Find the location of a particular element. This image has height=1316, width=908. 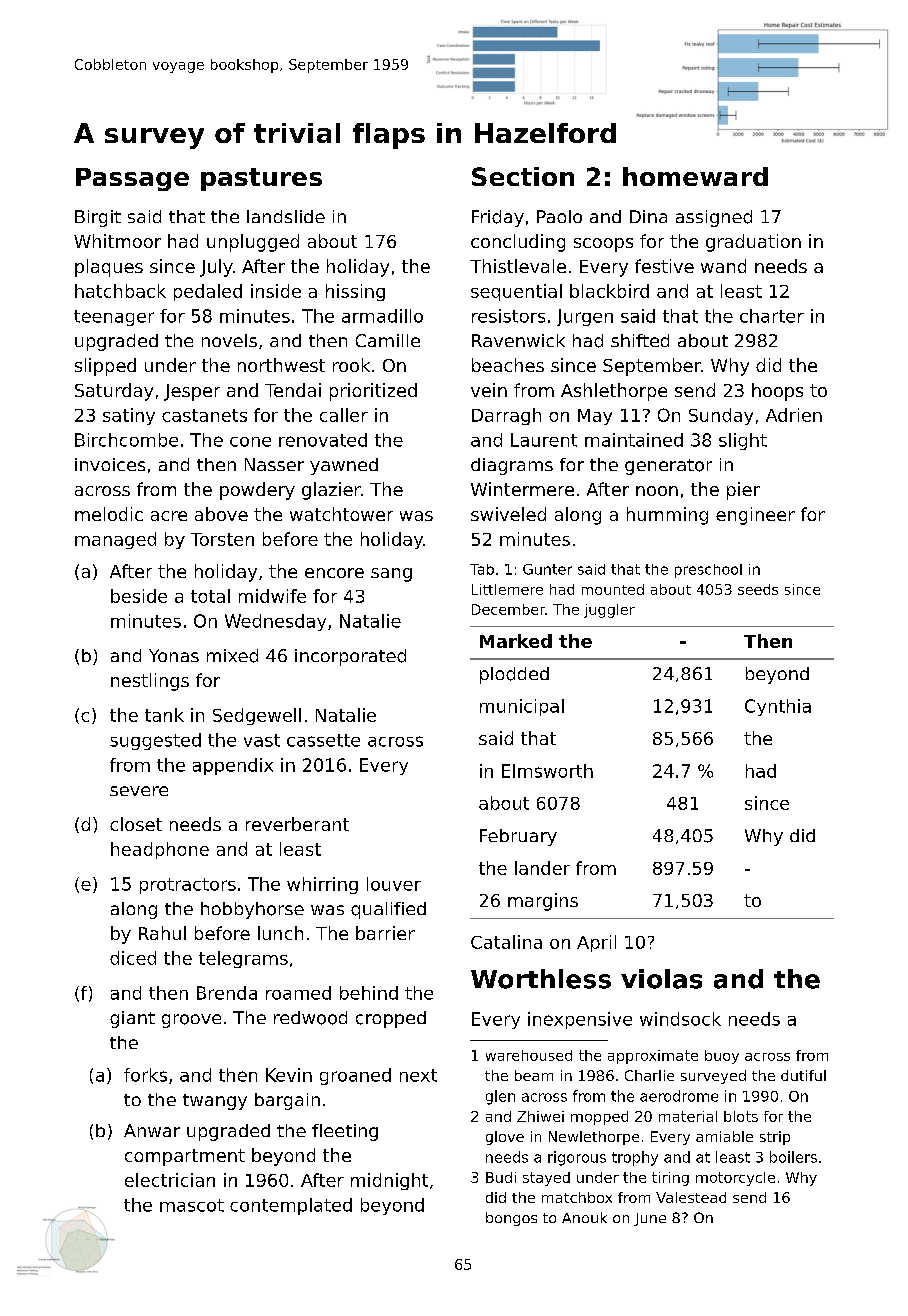

hoops is located at coordinates (777, 392).
